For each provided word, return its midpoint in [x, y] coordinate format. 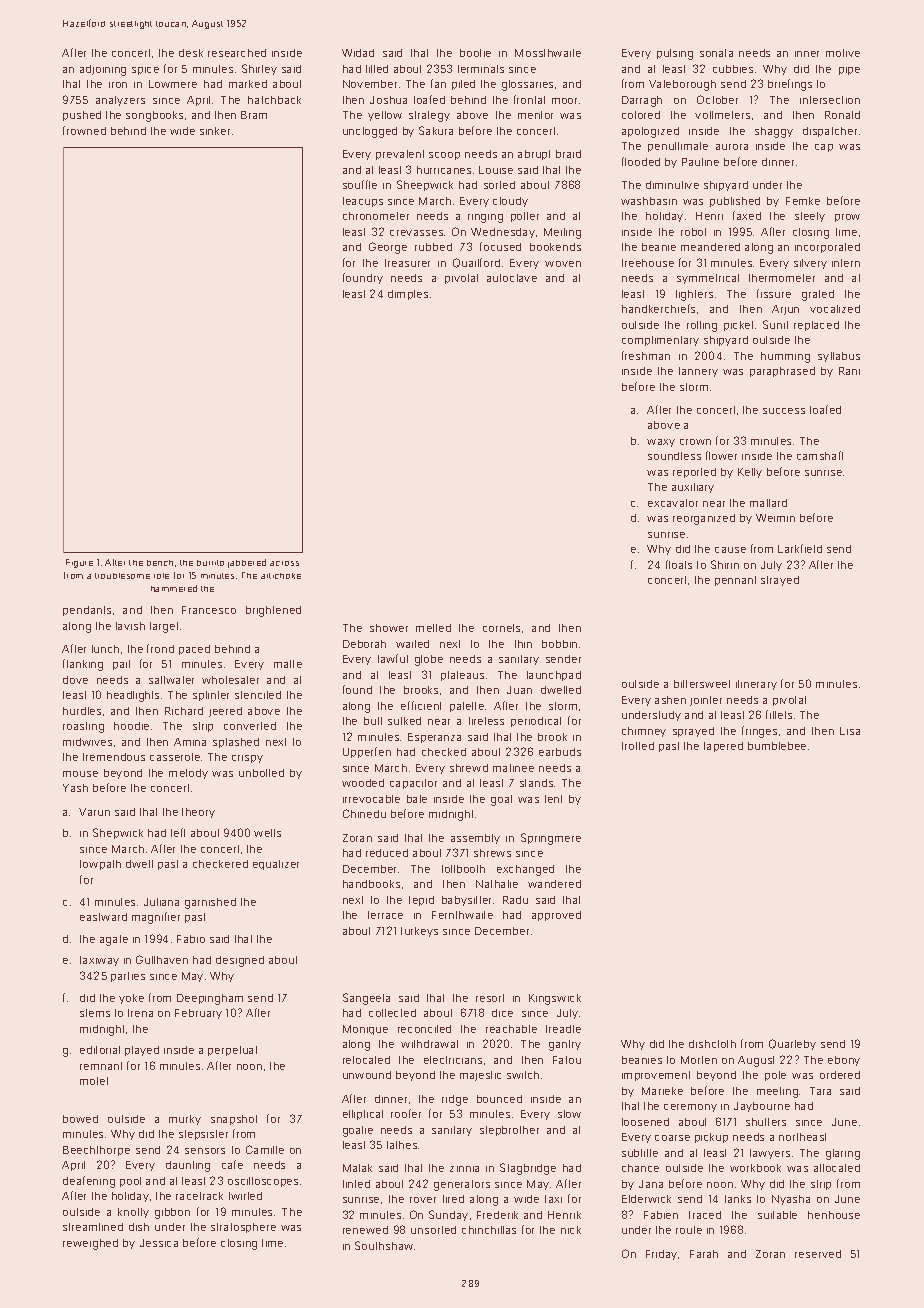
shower [389, 628]
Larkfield [800, 548]
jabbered [247, 563]
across [284, 563]
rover [423, 1200]
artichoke [281, 576]
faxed [747, 215]
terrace [385, 915]
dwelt [139, 864]
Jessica [159, 1243]
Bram [254, 115]
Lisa [850, 731]
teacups [363, 202]
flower [721, 455]
